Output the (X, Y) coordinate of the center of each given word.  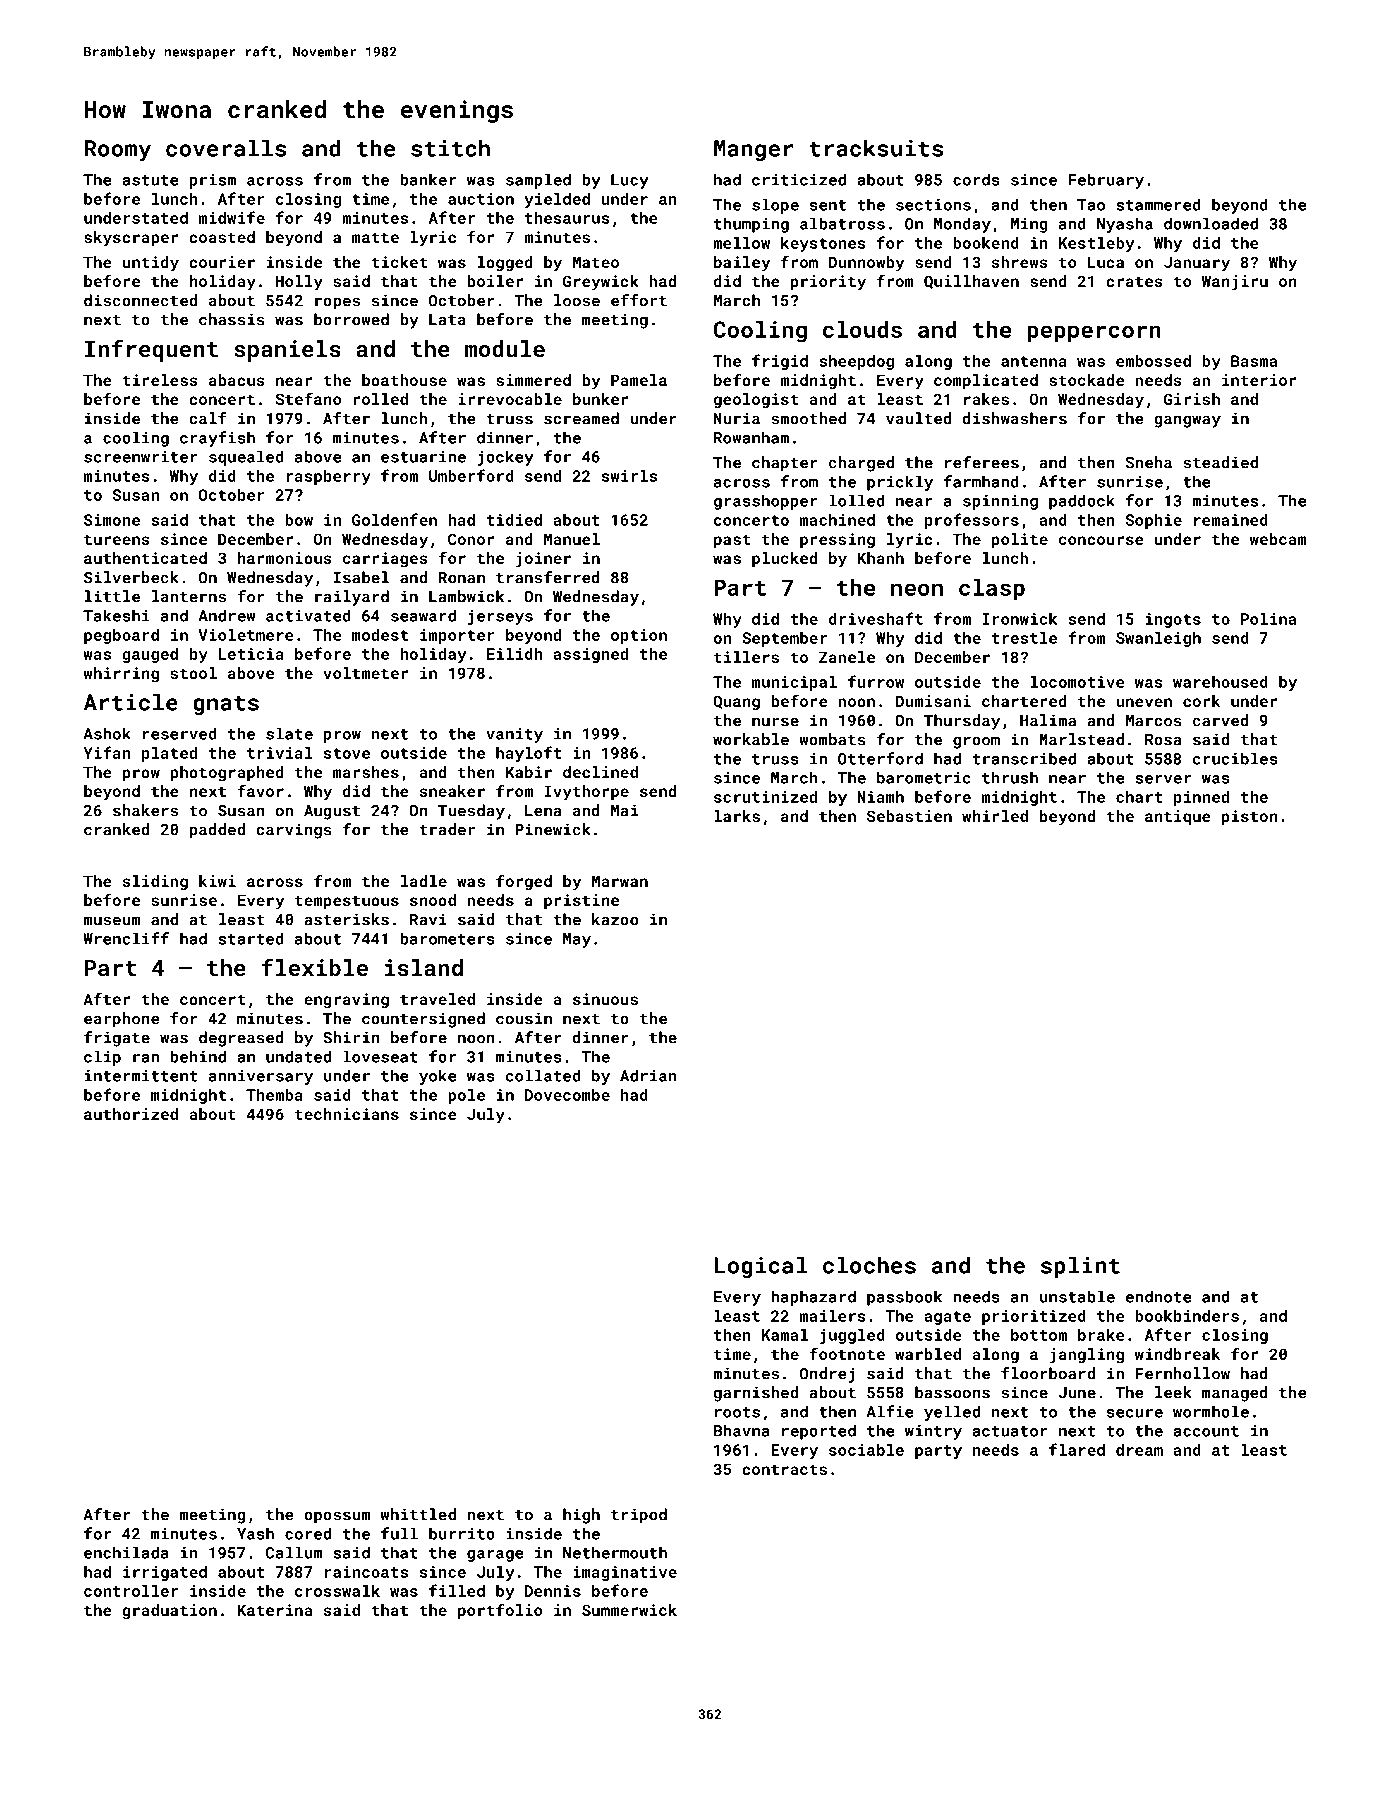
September (784, 639)
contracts (784, 1469)
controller (131, 1591)
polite (1020, 540)
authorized (131, 1114)
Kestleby (1097, 244)
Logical (760, 1267)
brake (1101, 1335)
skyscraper (131, 239)
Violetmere (246, 635)
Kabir (529, 772)
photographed (227, 774)
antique (1178, 817)
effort (639, 300)
